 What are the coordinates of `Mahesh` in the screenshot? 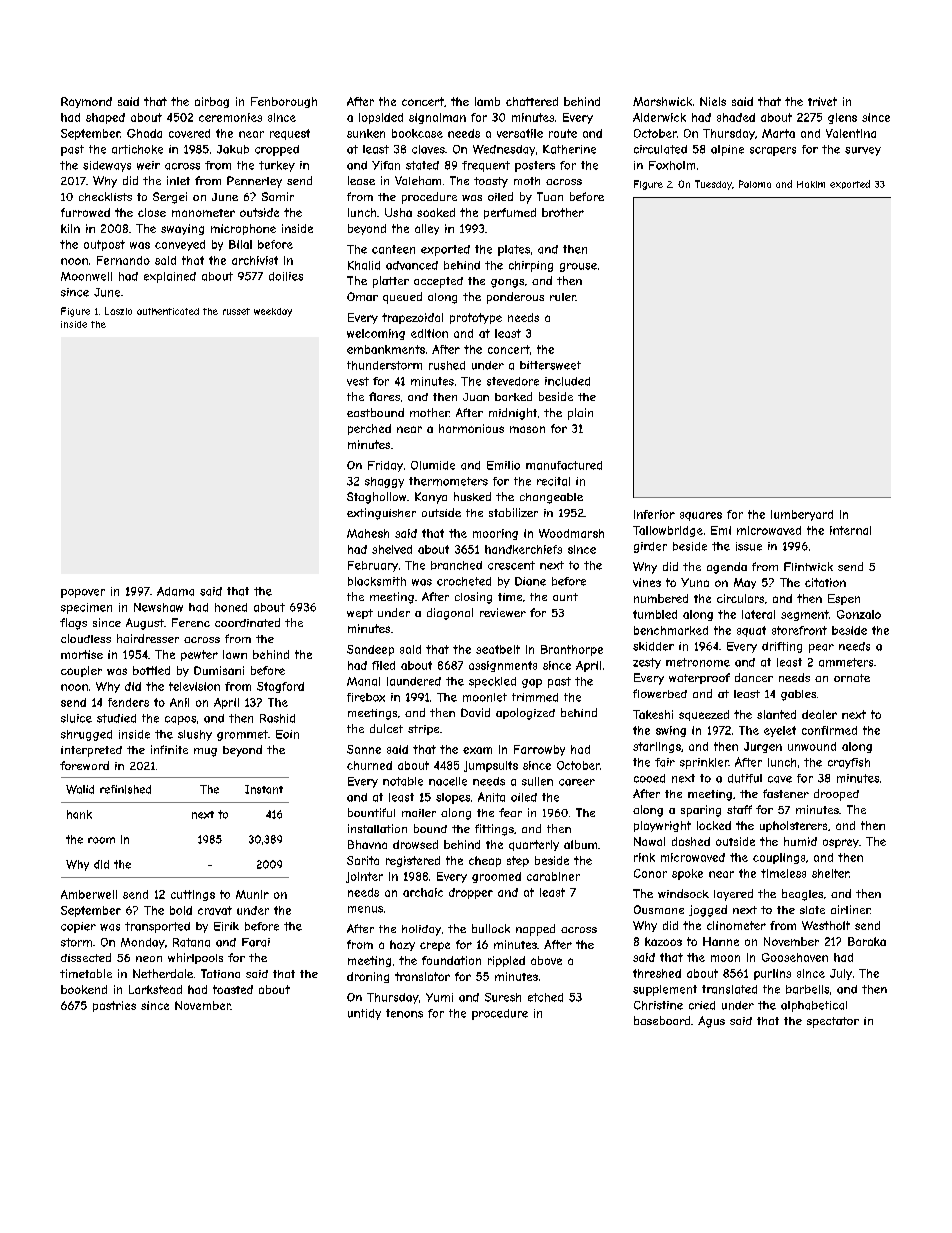 It's located at (368, 533).
